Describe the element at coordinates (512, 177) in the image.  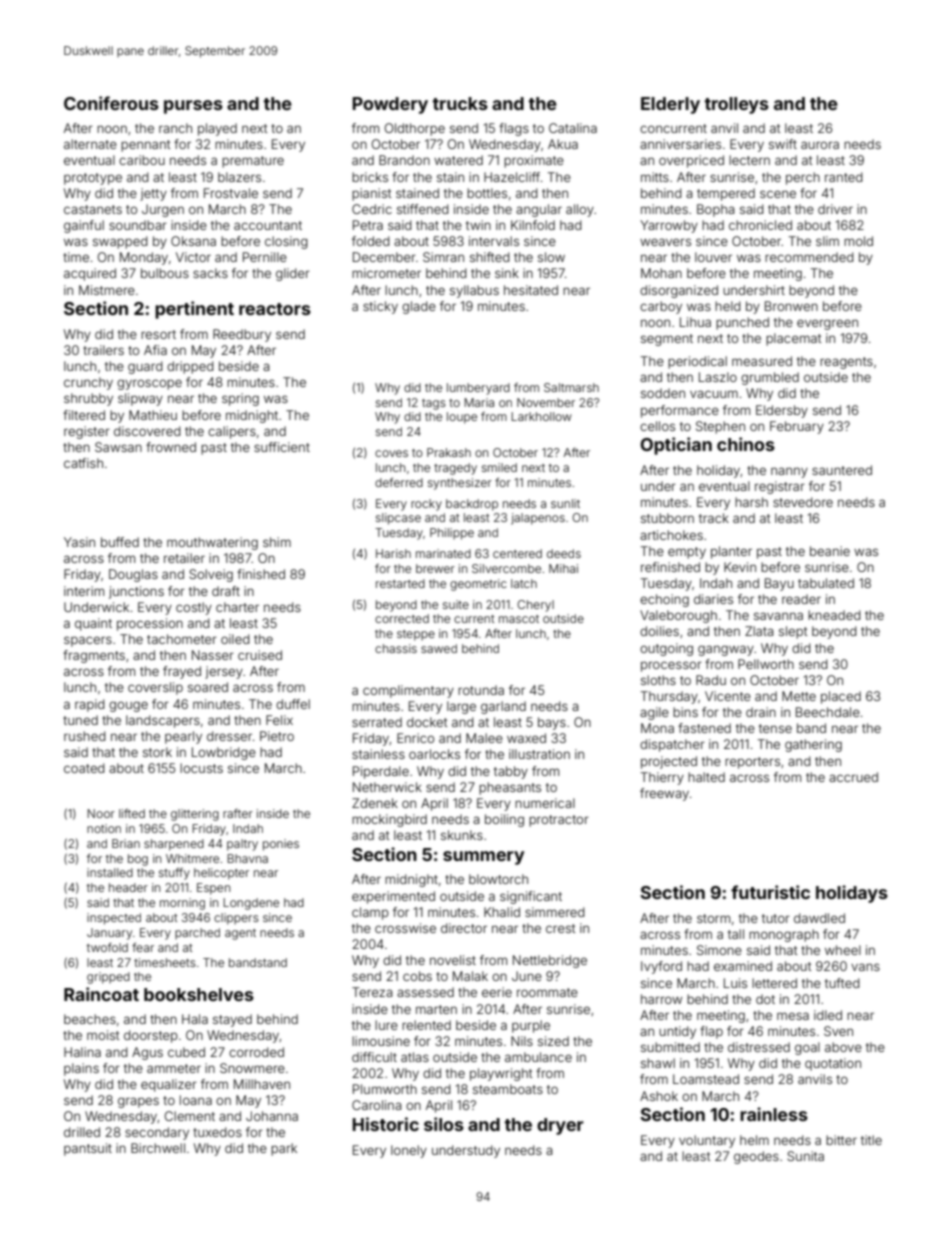
I see `Hazelcliff` at that location.
